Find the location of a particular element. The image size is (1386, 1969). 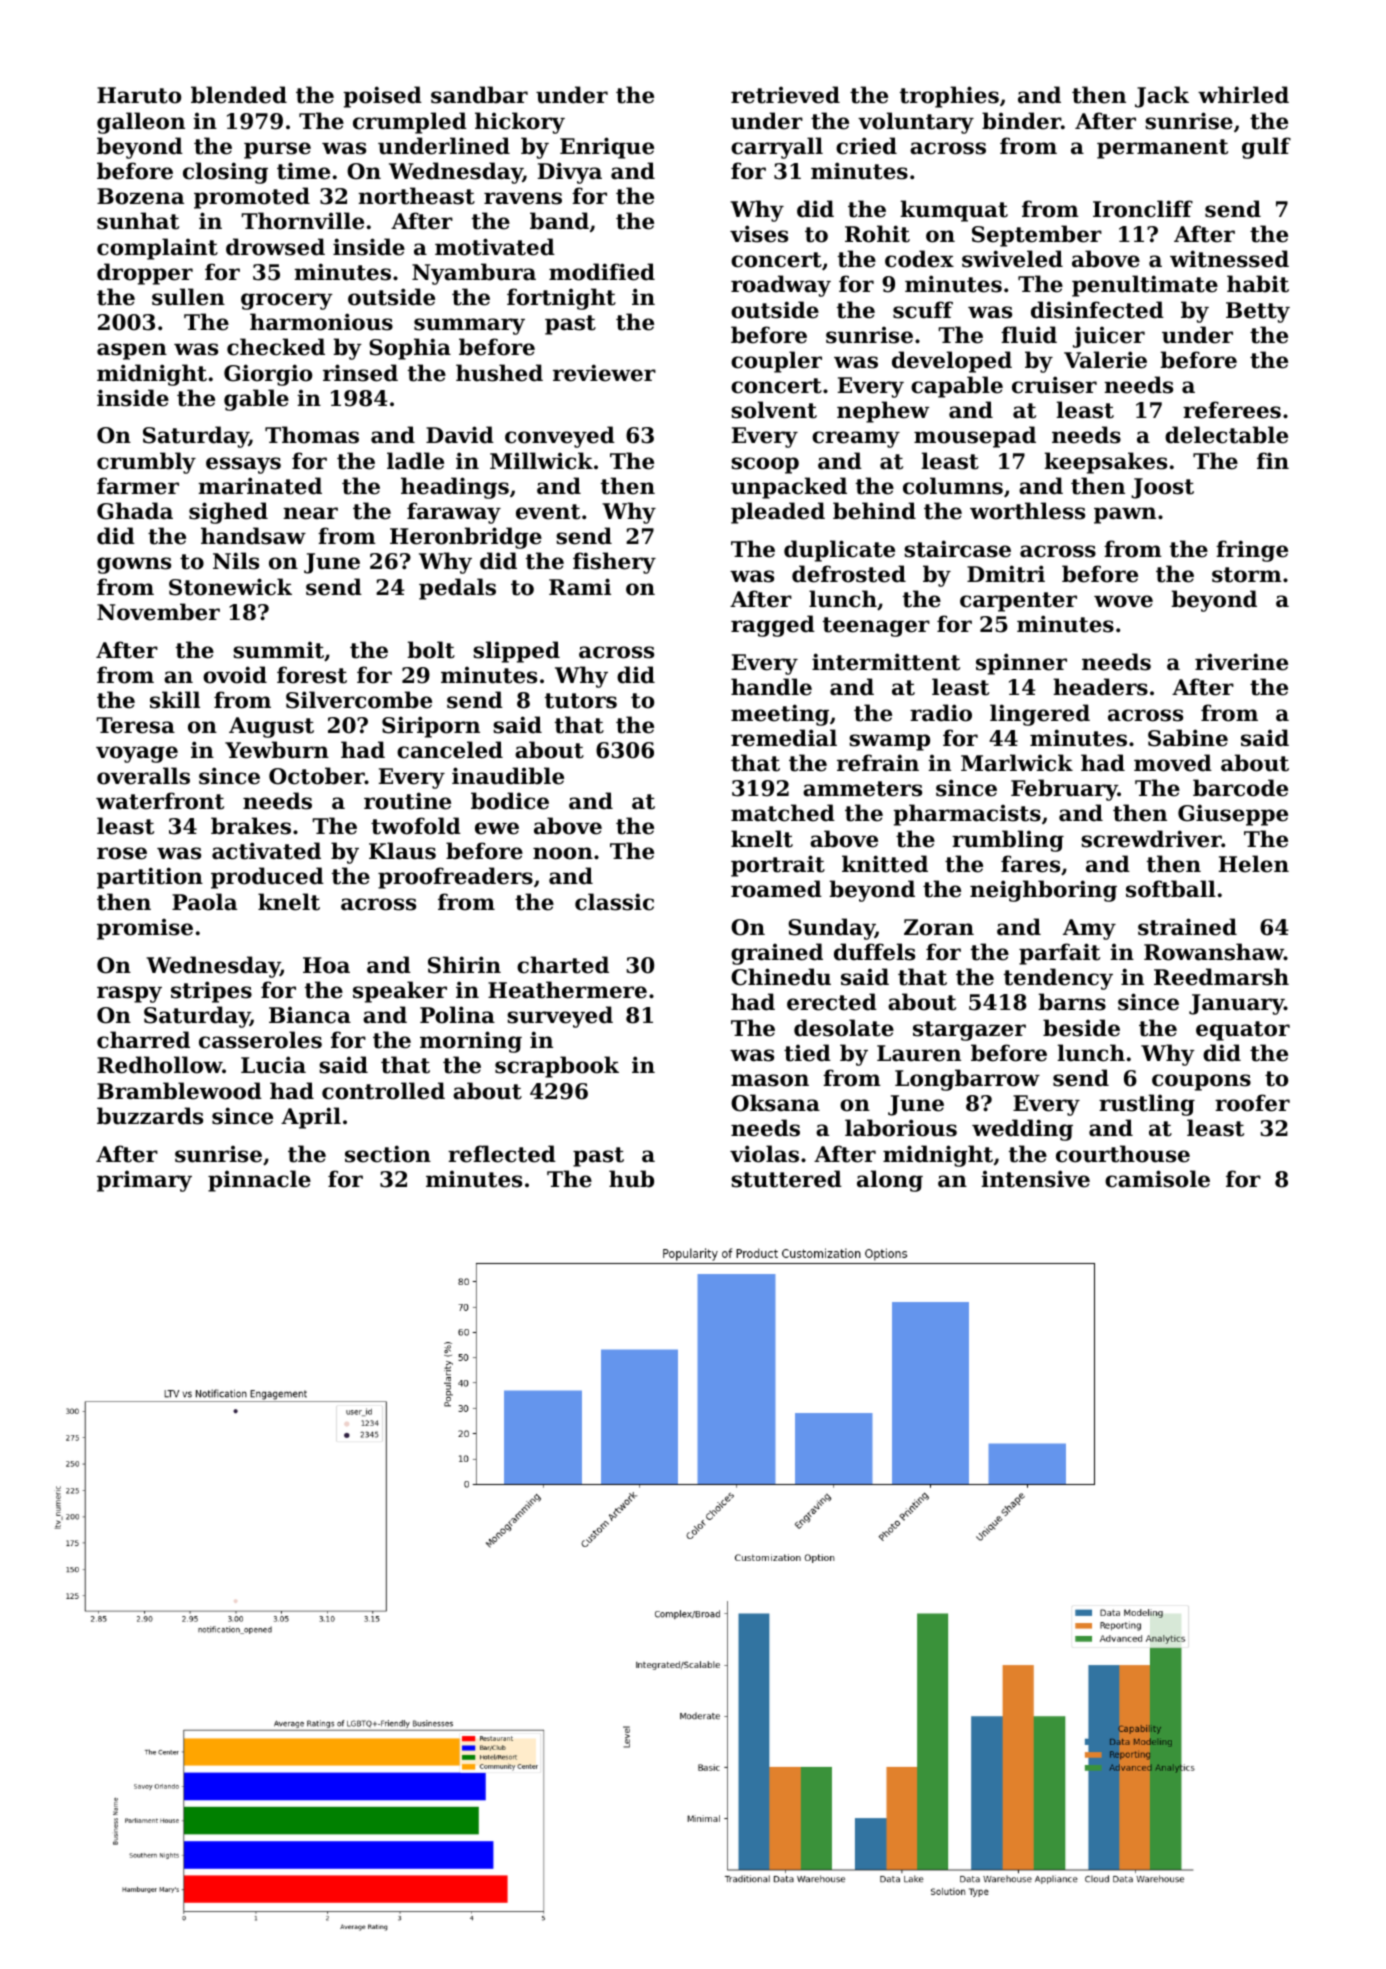

scoop is located at coordinates (765, 465).
